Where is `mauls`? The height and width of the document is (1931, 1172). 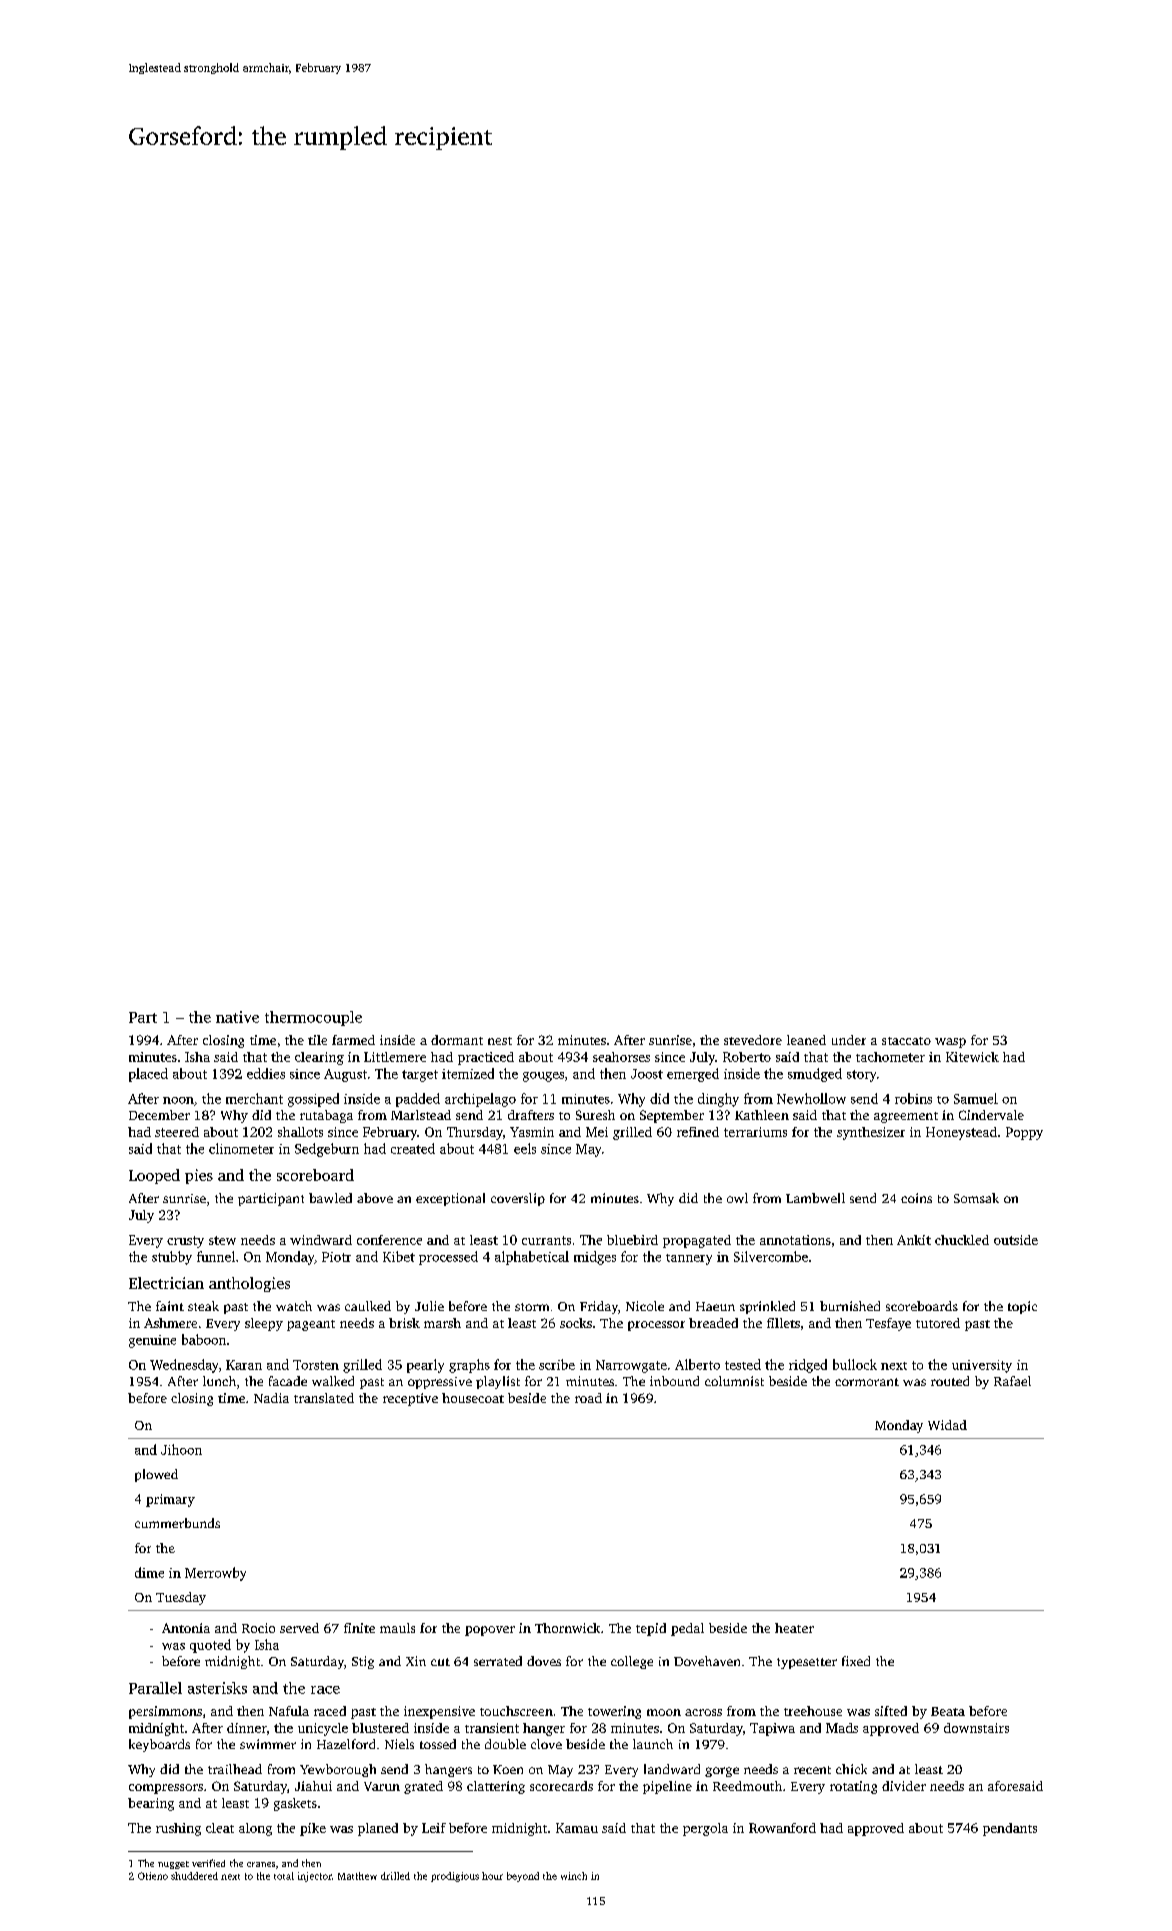
mauls is located at coordinates (397, 1628).
